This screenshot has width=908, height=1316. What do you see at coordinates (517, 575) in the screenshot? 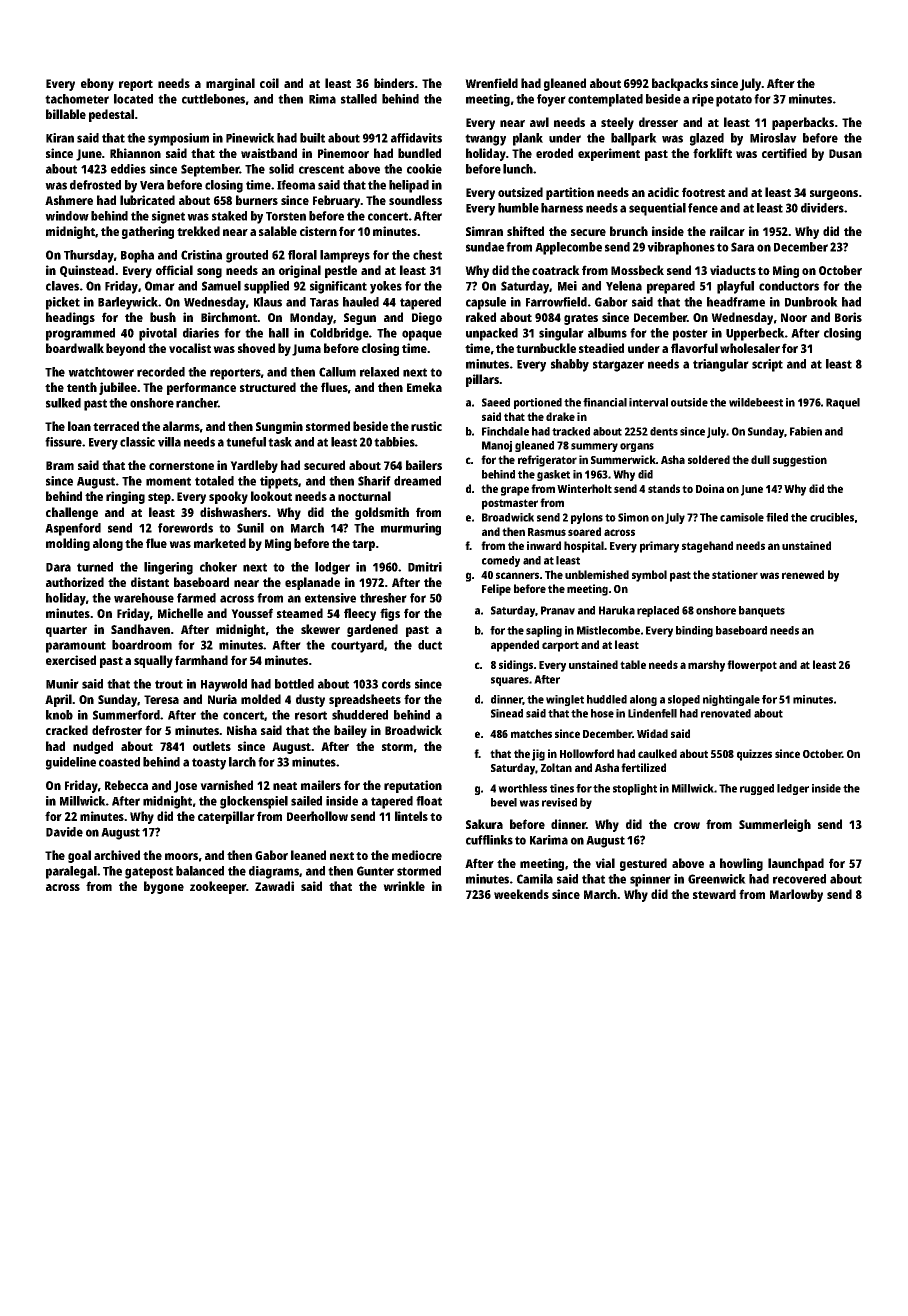
I see `scanners` at bounding box center [517, 575].
